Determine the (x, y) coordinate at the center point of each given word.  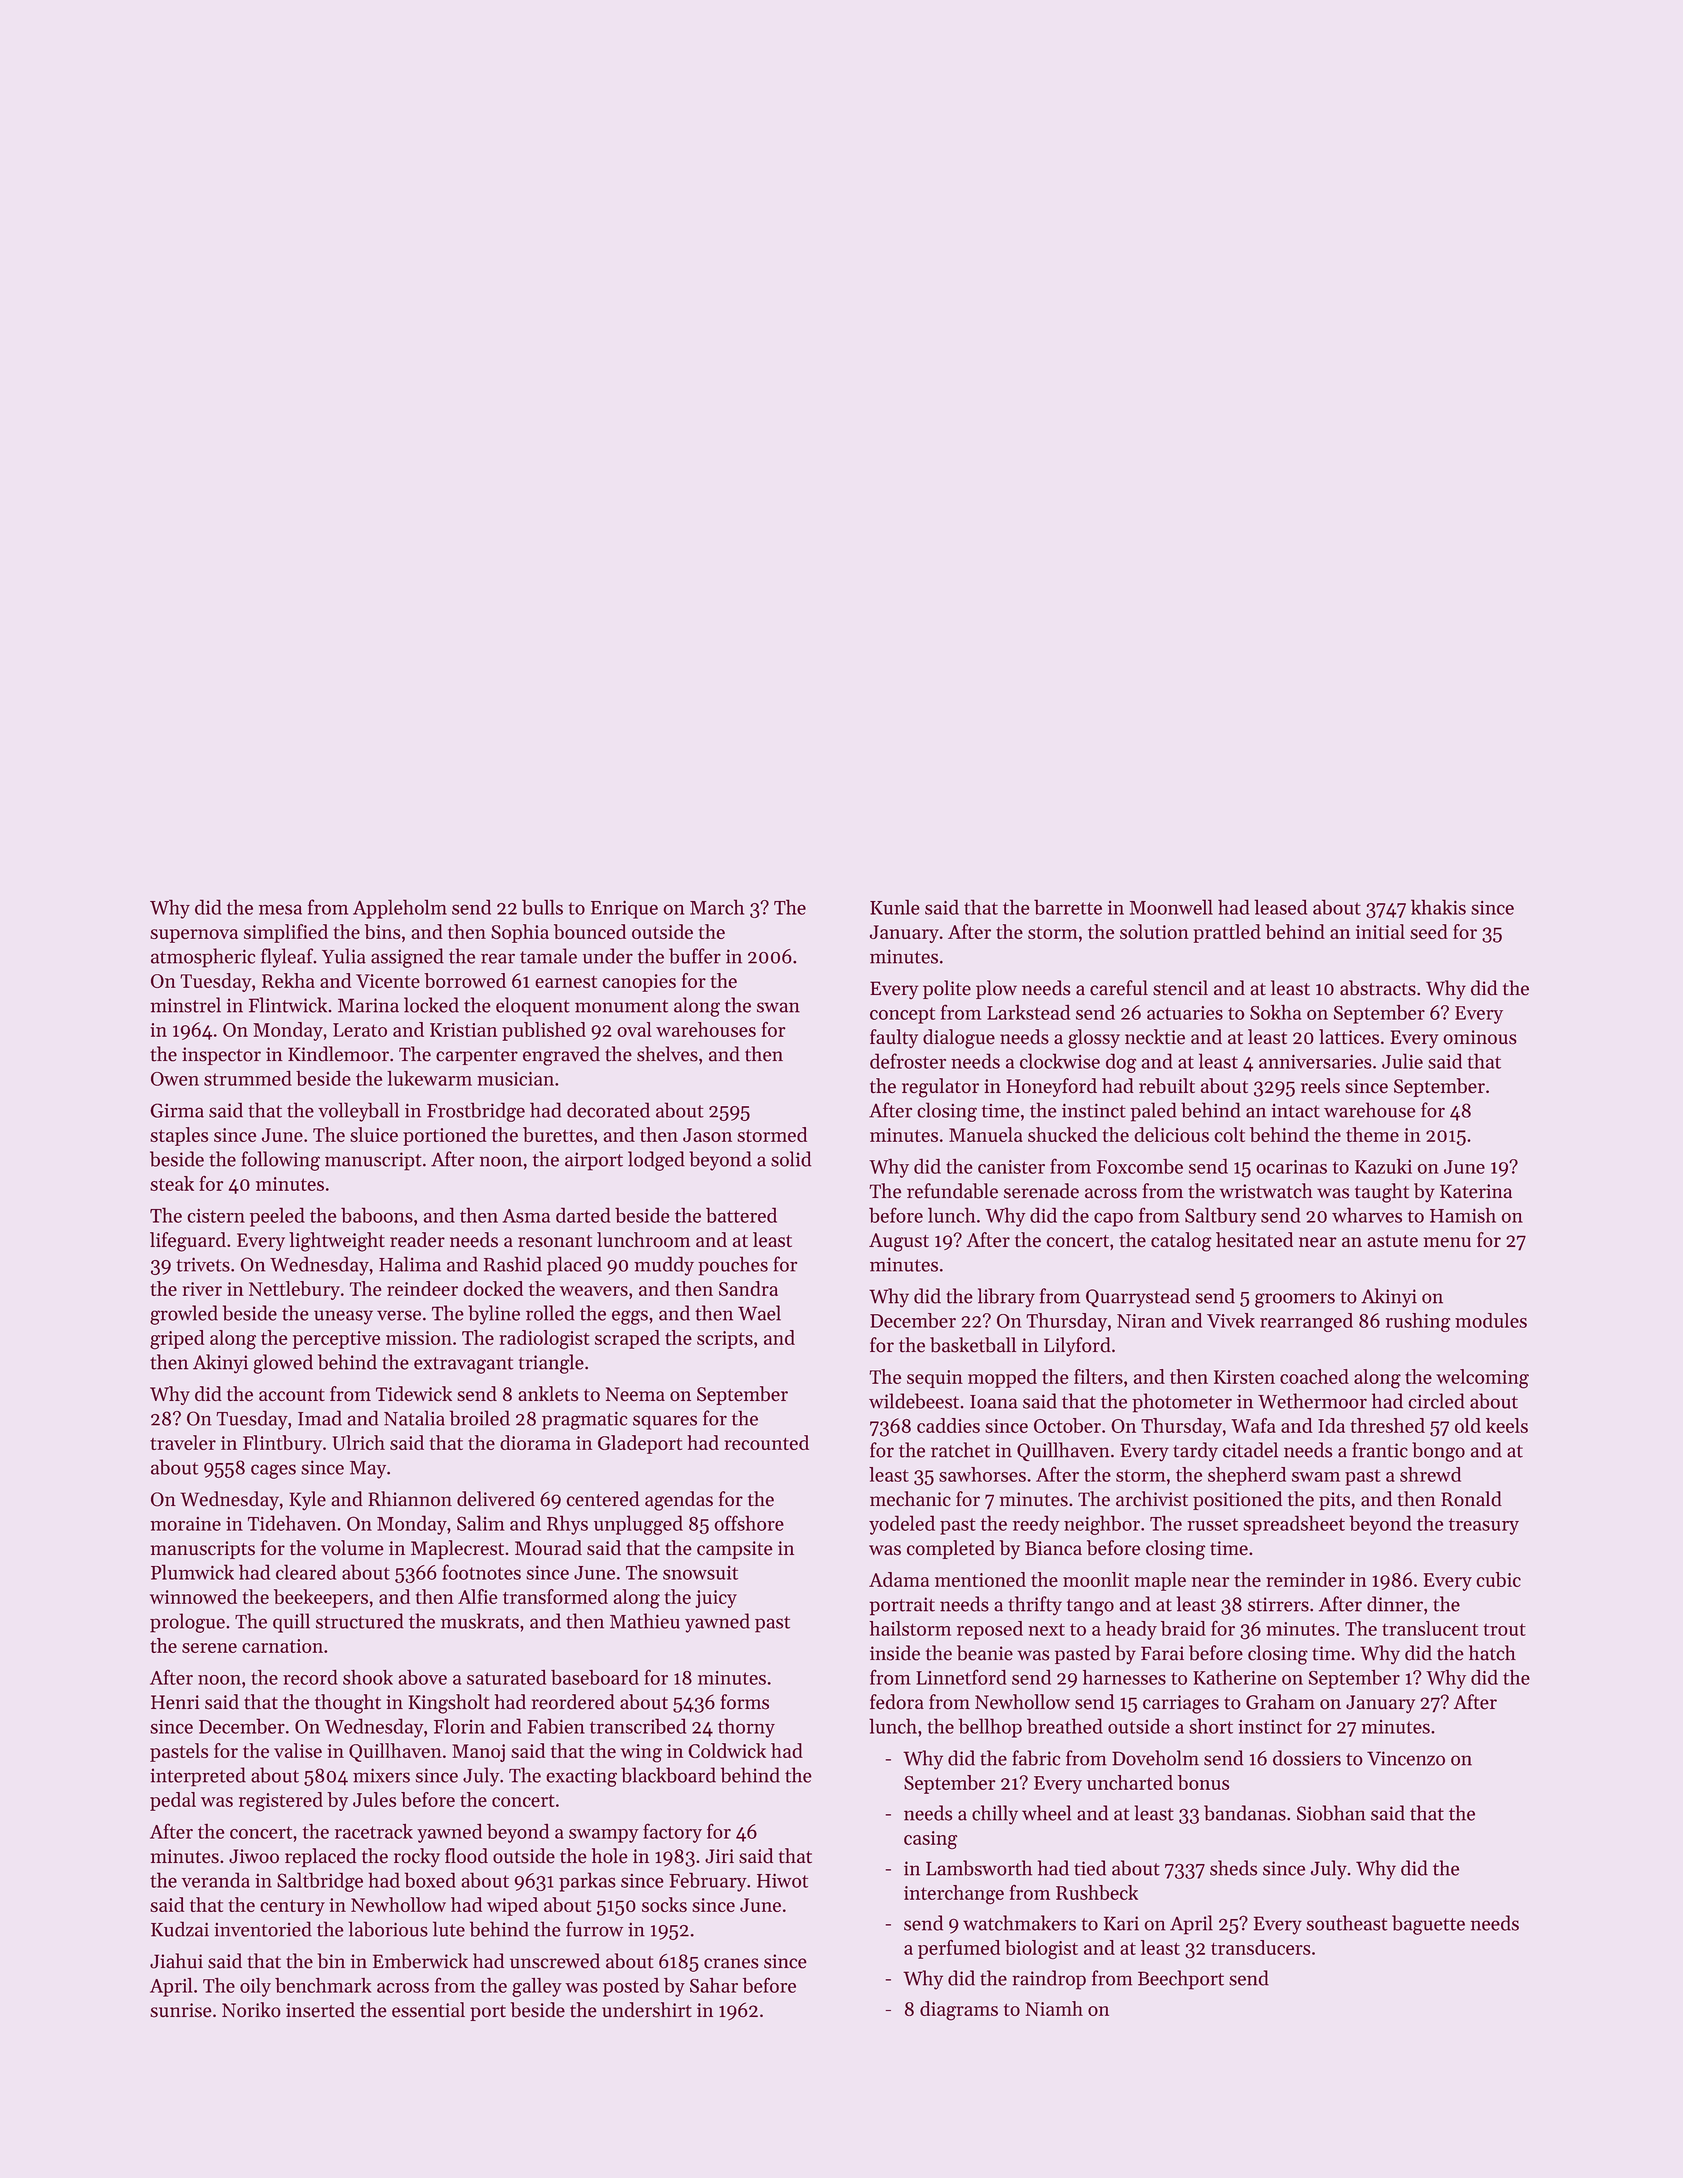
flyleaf (287, 958)
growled (184, 1315)
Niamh (1054, 2008)
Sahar (714, 1985)
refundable (952, 1191)
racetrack (374, 1831)
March (717, 907)
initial (1380, 931)
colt (1230, 1134)
